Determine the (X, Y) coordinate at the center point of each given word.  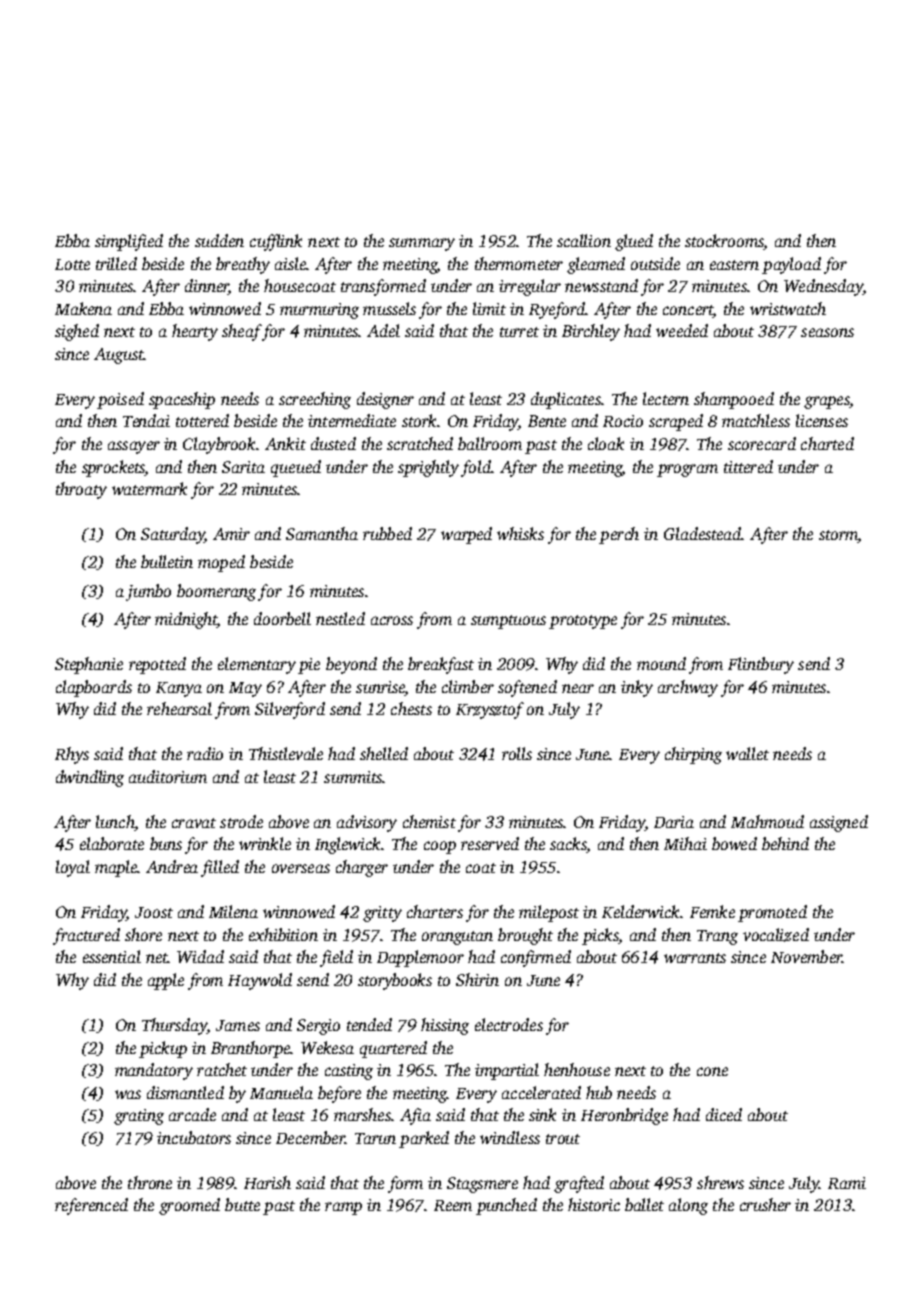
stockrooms (724, 242)
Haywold (260, 981)
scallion (584, 240)
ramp (343, 1208)
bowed (734, 843)
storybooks (395, 981)
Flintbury (761, 665)
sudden (219, 240)
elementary (257, 665)
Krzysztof (490, 710)
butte (242, 1204)
